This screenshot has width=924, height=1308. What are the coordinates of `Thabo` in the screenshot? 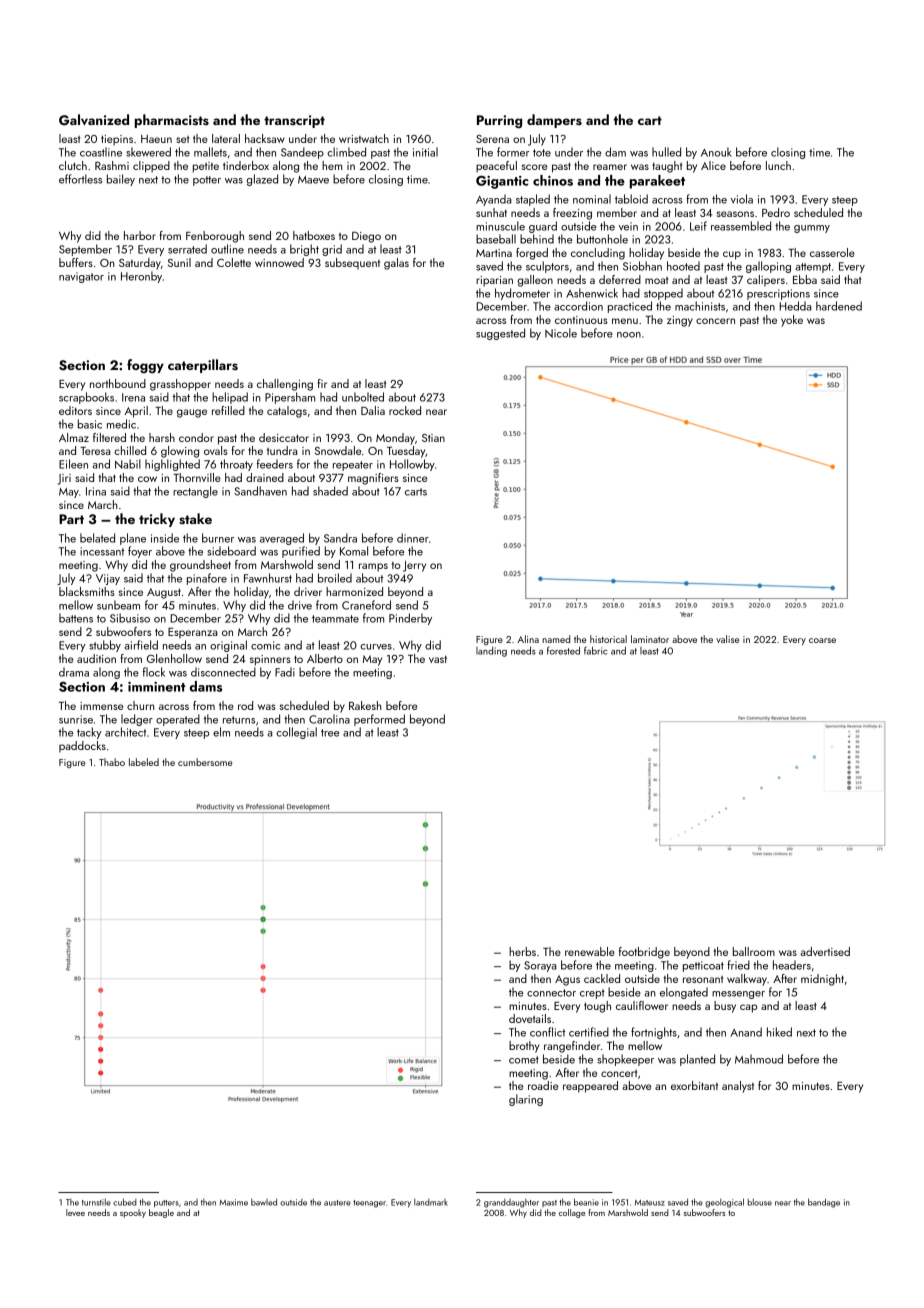 It's located at (112, 762).
